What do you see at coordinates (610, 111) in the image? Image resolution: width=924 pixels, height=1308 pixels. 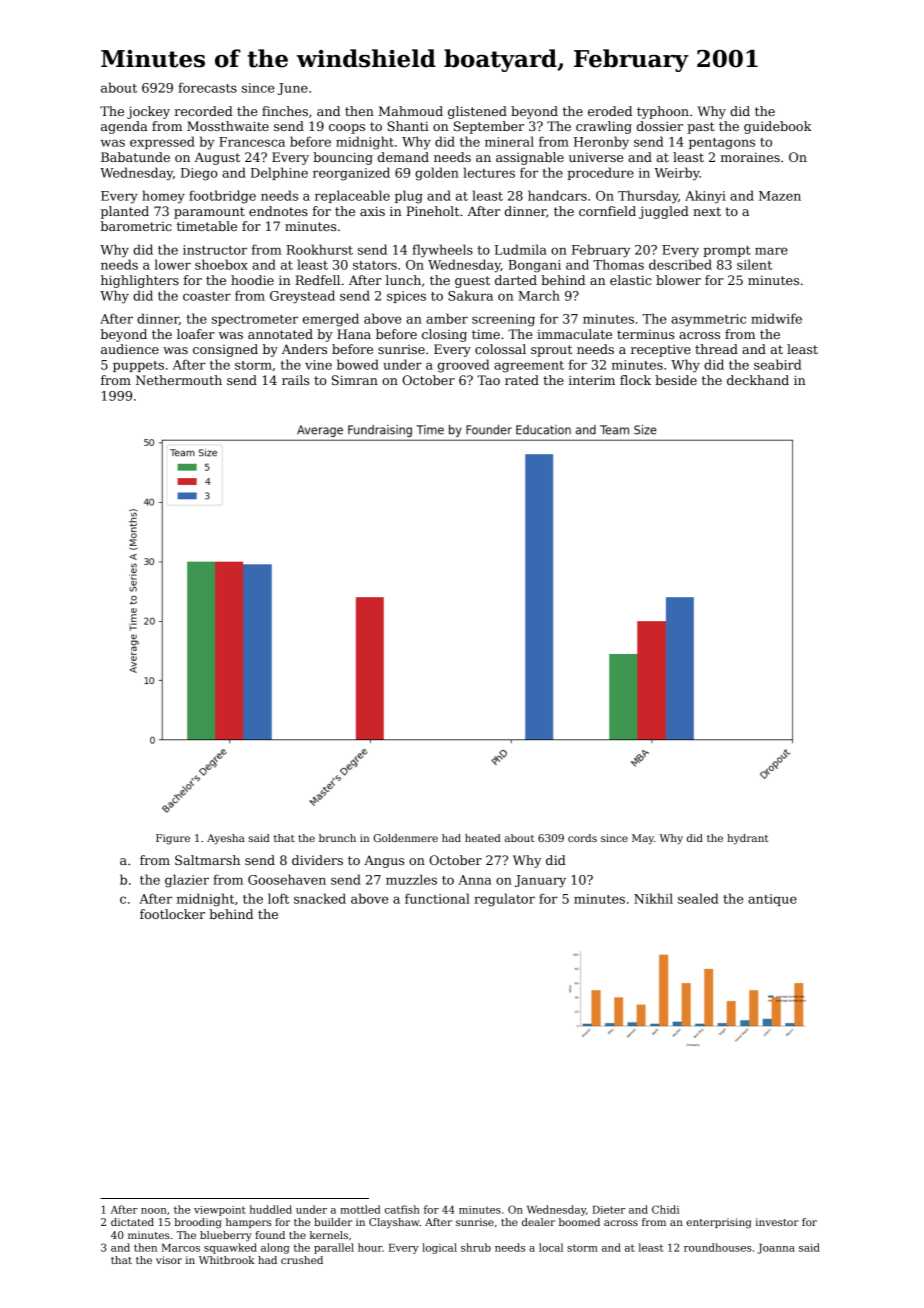 I see `eroded` at bounding box center [610, 111].
